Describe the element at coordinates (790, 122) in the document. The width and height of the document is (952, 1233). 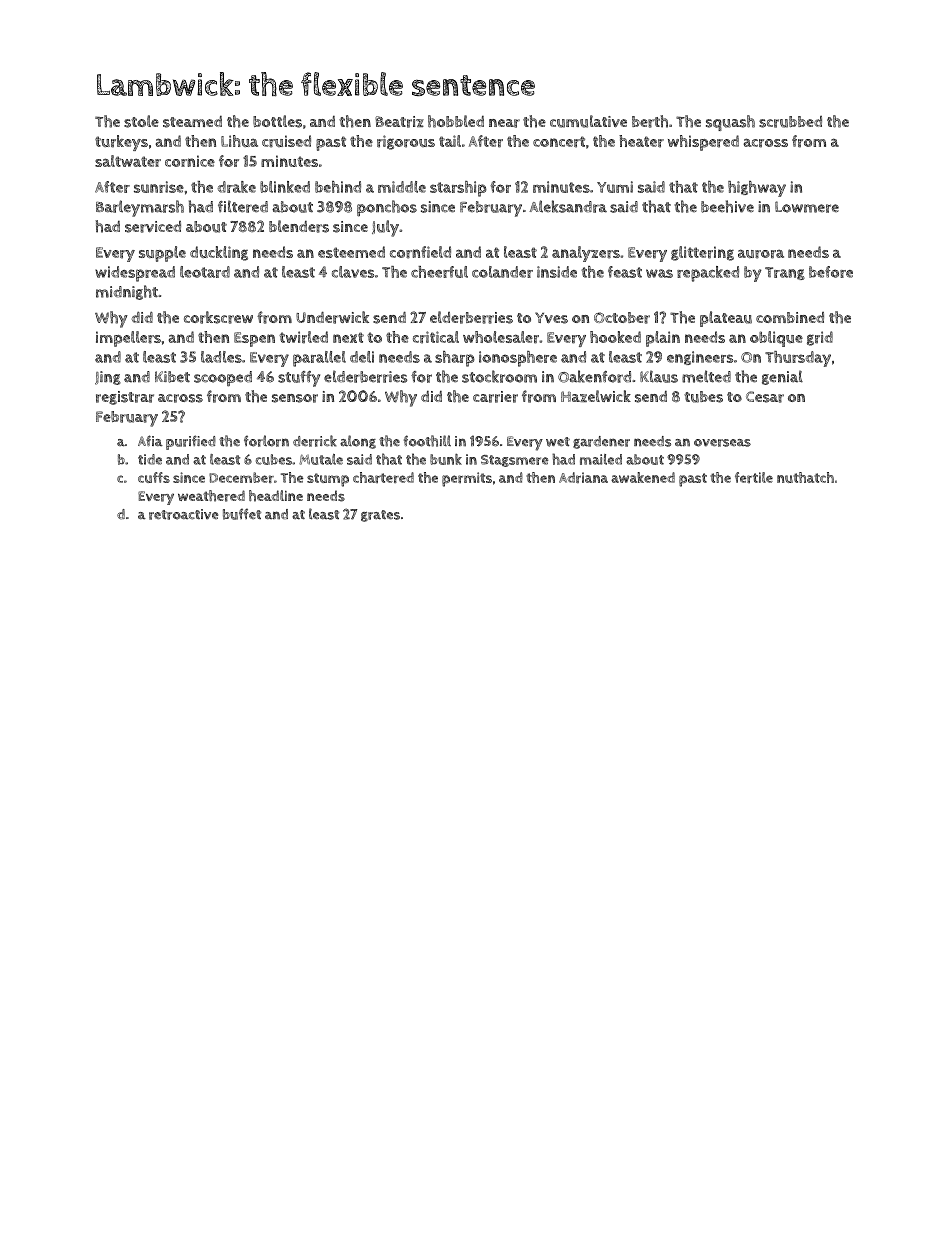
I see `scrubbed` at that location.
